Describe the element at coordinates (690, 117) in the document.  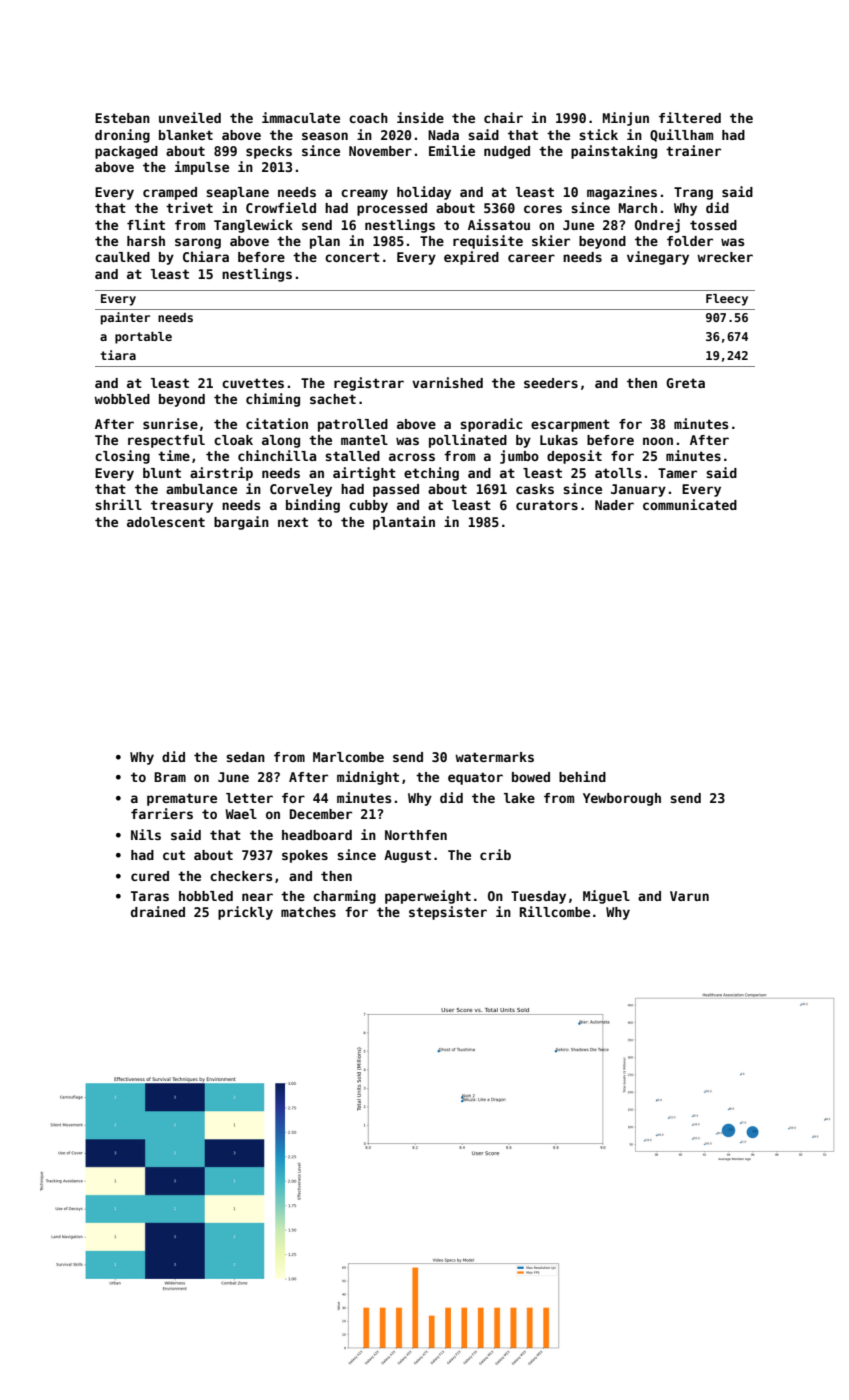
I see `filtered` at that location.
